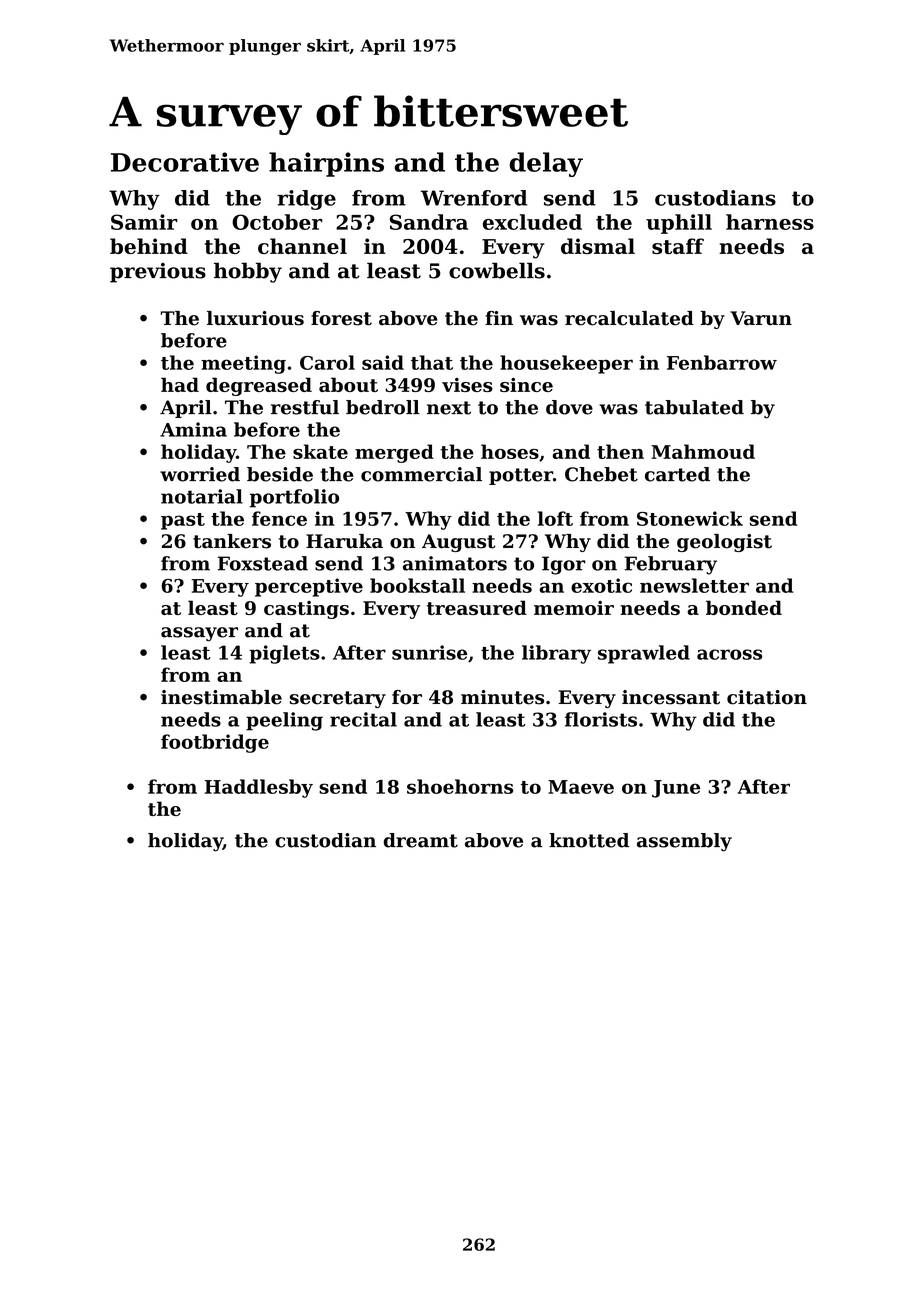  What do you see at coordinates (185, 162) in the document?
I see `Decorative` at bounding box center [185, 162].
